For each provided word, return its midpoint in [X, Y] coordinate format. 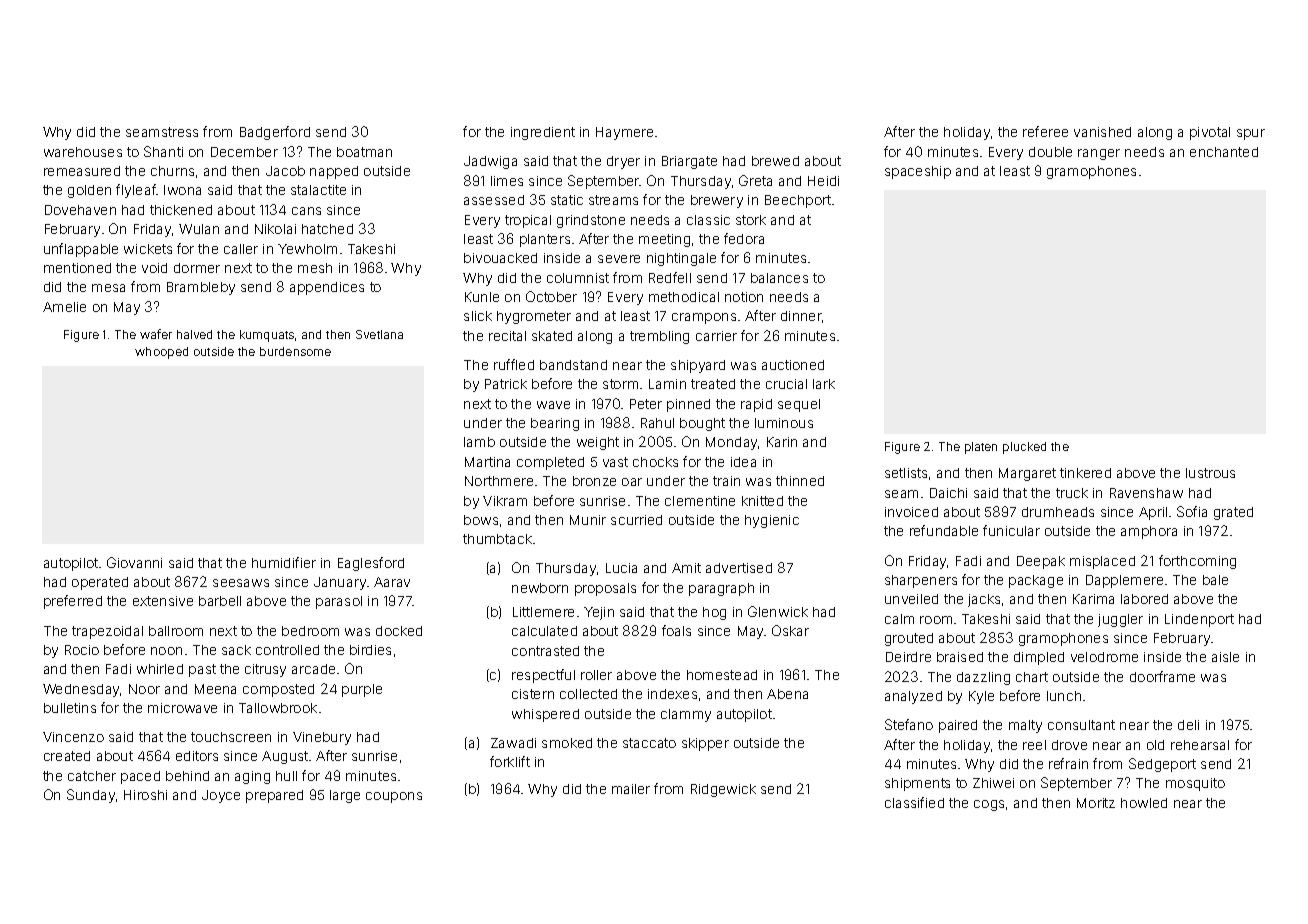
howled [1144, 803]
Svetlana [379, 334]
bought [702, 424]
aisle [1225, 657]
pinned [688, 405]
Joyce [221, 796]
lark [824, 384]
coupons [394, 797]
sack [236, 650]
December [244, 152]
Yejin [599, 613]
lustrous [1210, 473]
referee [1045, 131]
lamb [479, 442]
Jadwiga [490, 162]
